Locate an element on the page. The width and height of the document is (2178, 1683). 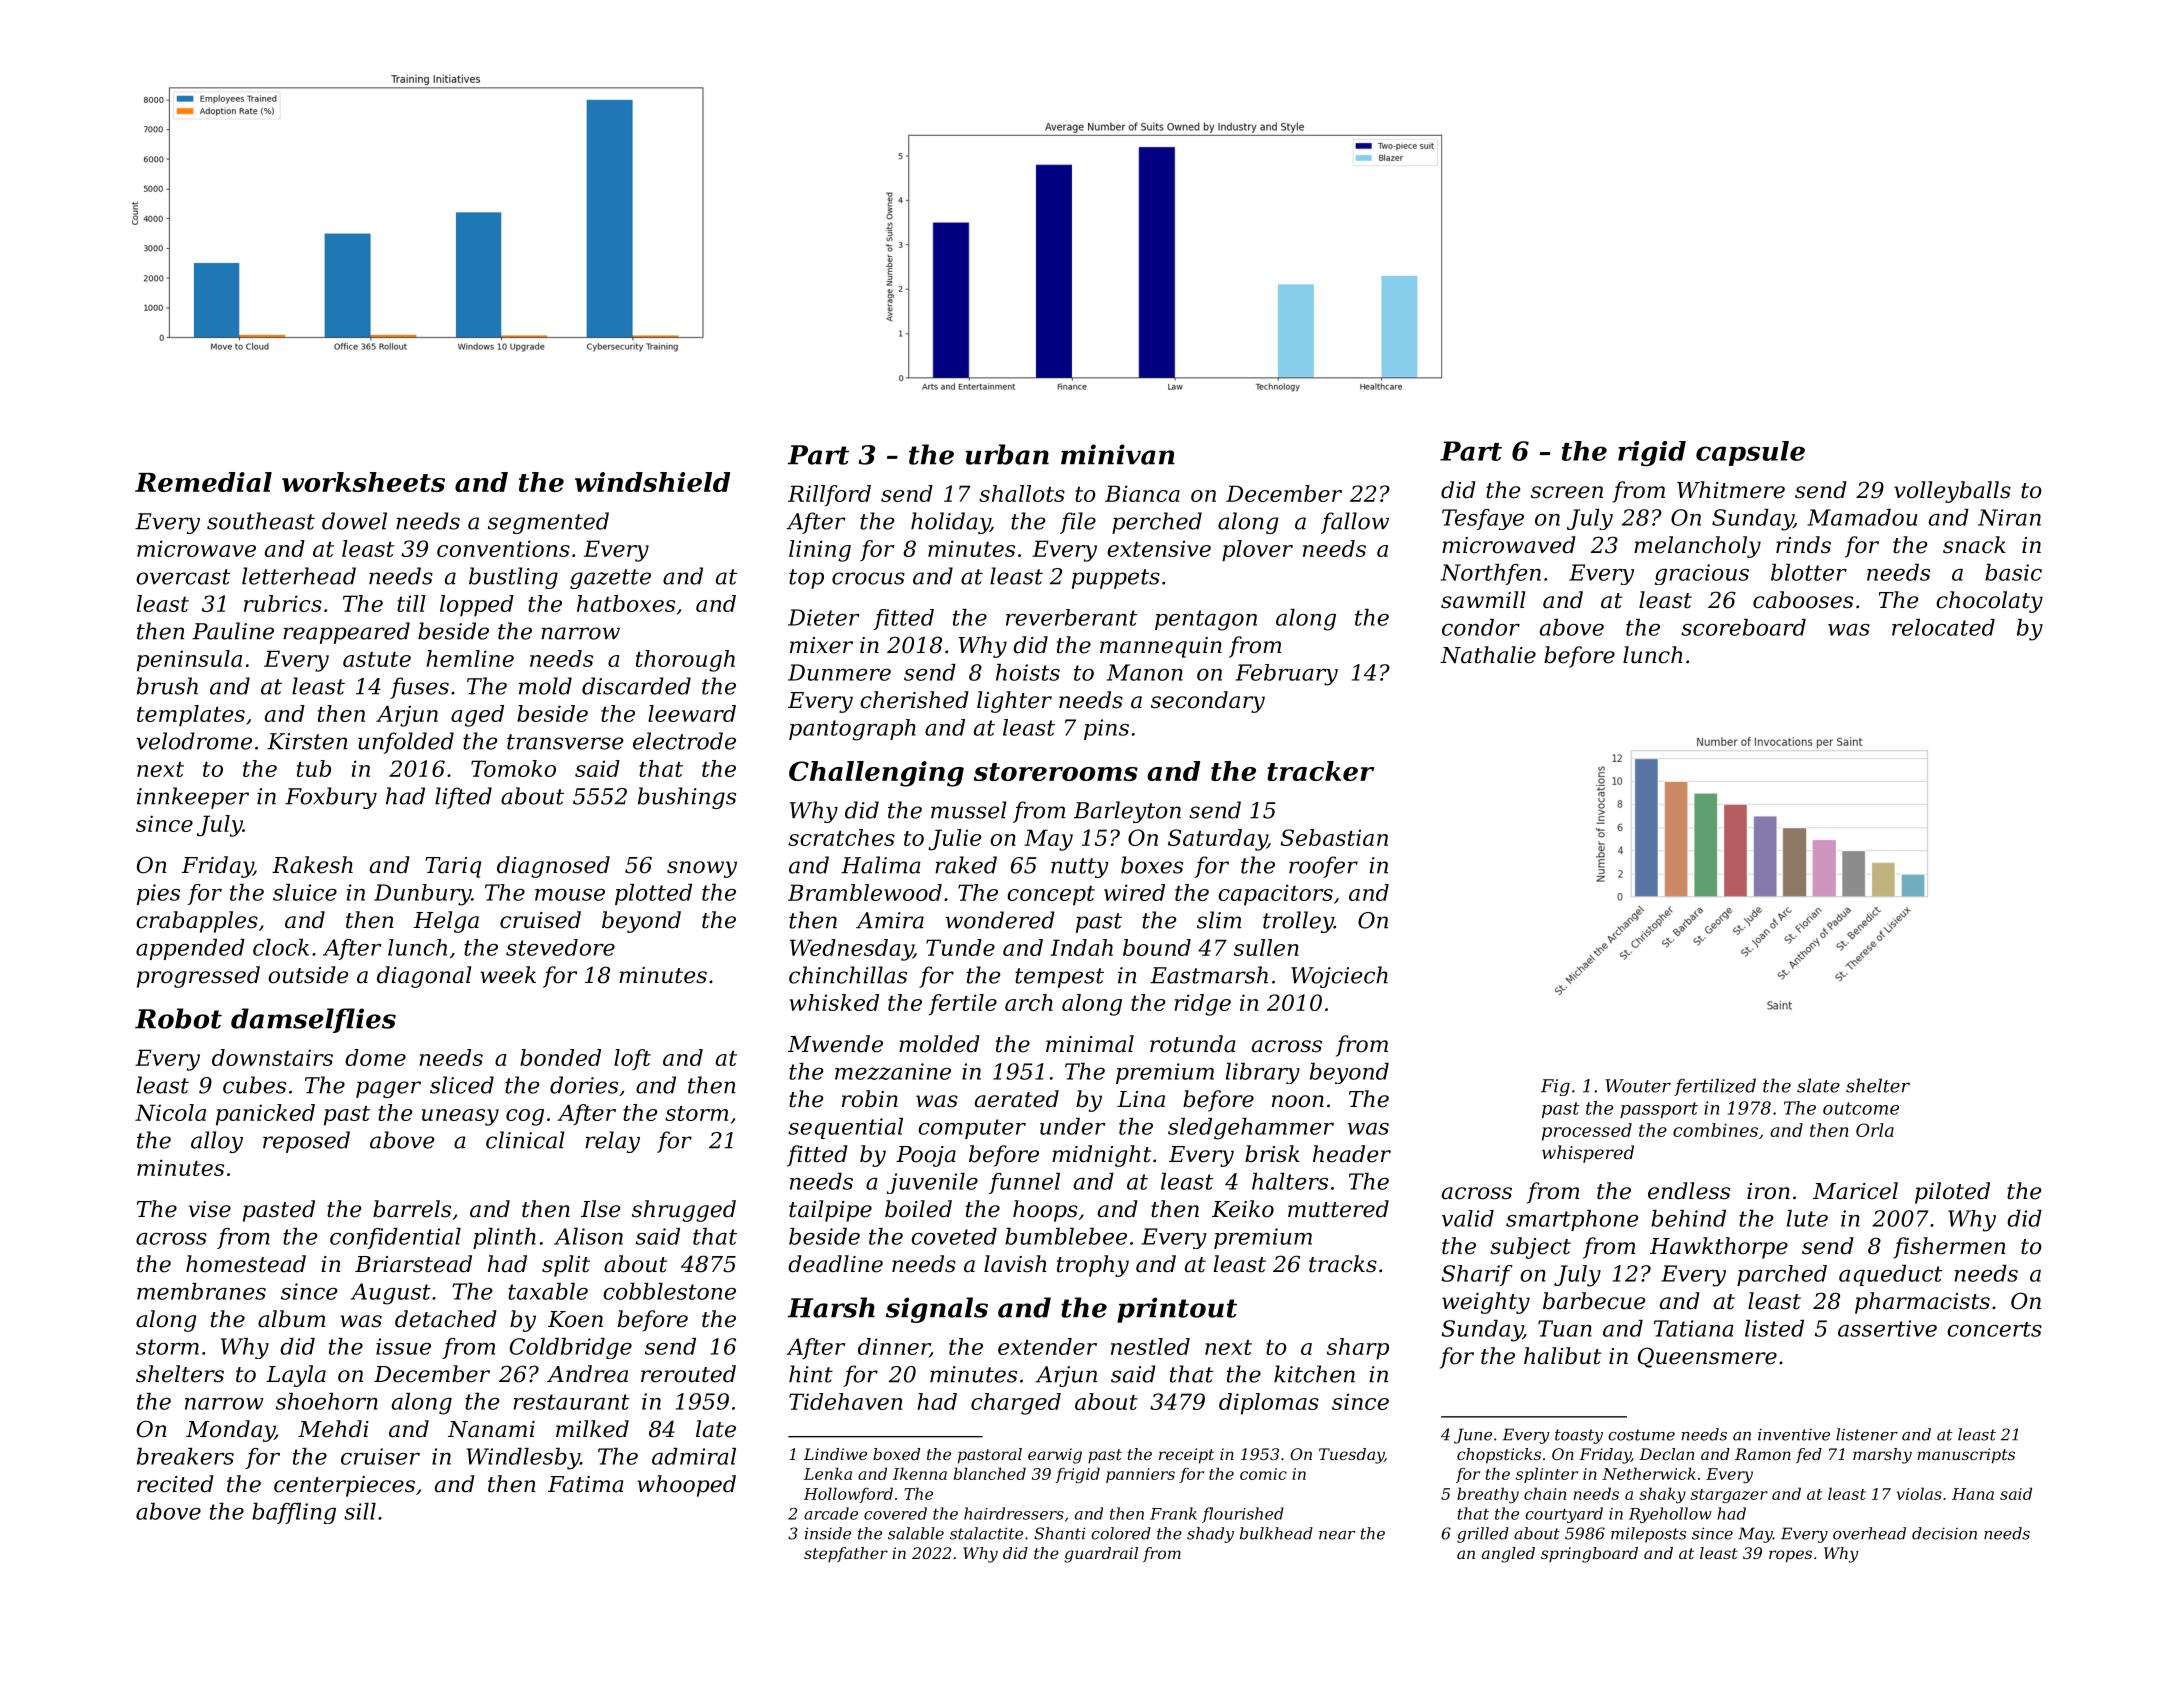
pharmacists is located at coordinates (1922, 1303).
